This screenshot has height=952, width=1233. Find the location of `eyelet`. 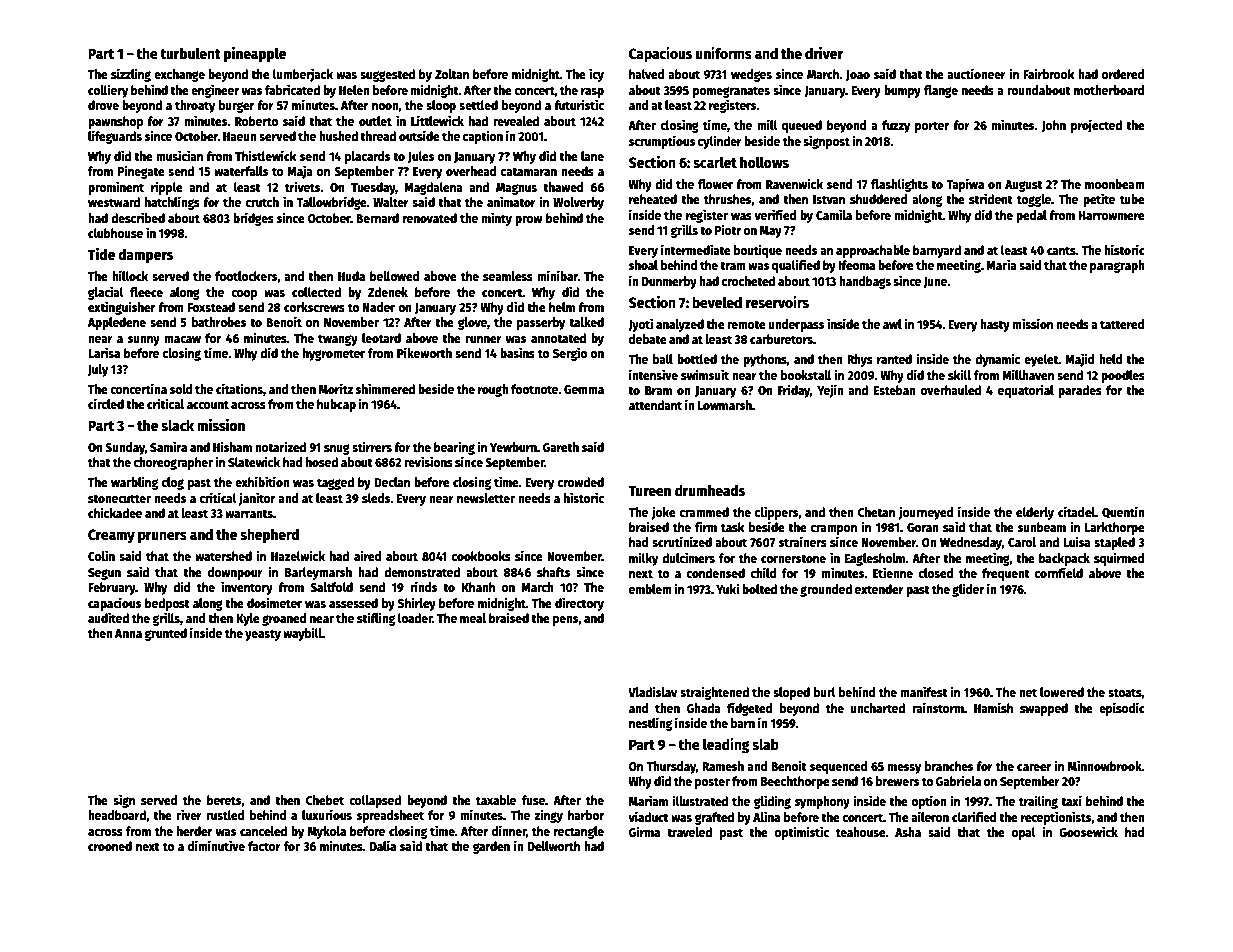

eyelet is located at coordinates (1041, 360).
